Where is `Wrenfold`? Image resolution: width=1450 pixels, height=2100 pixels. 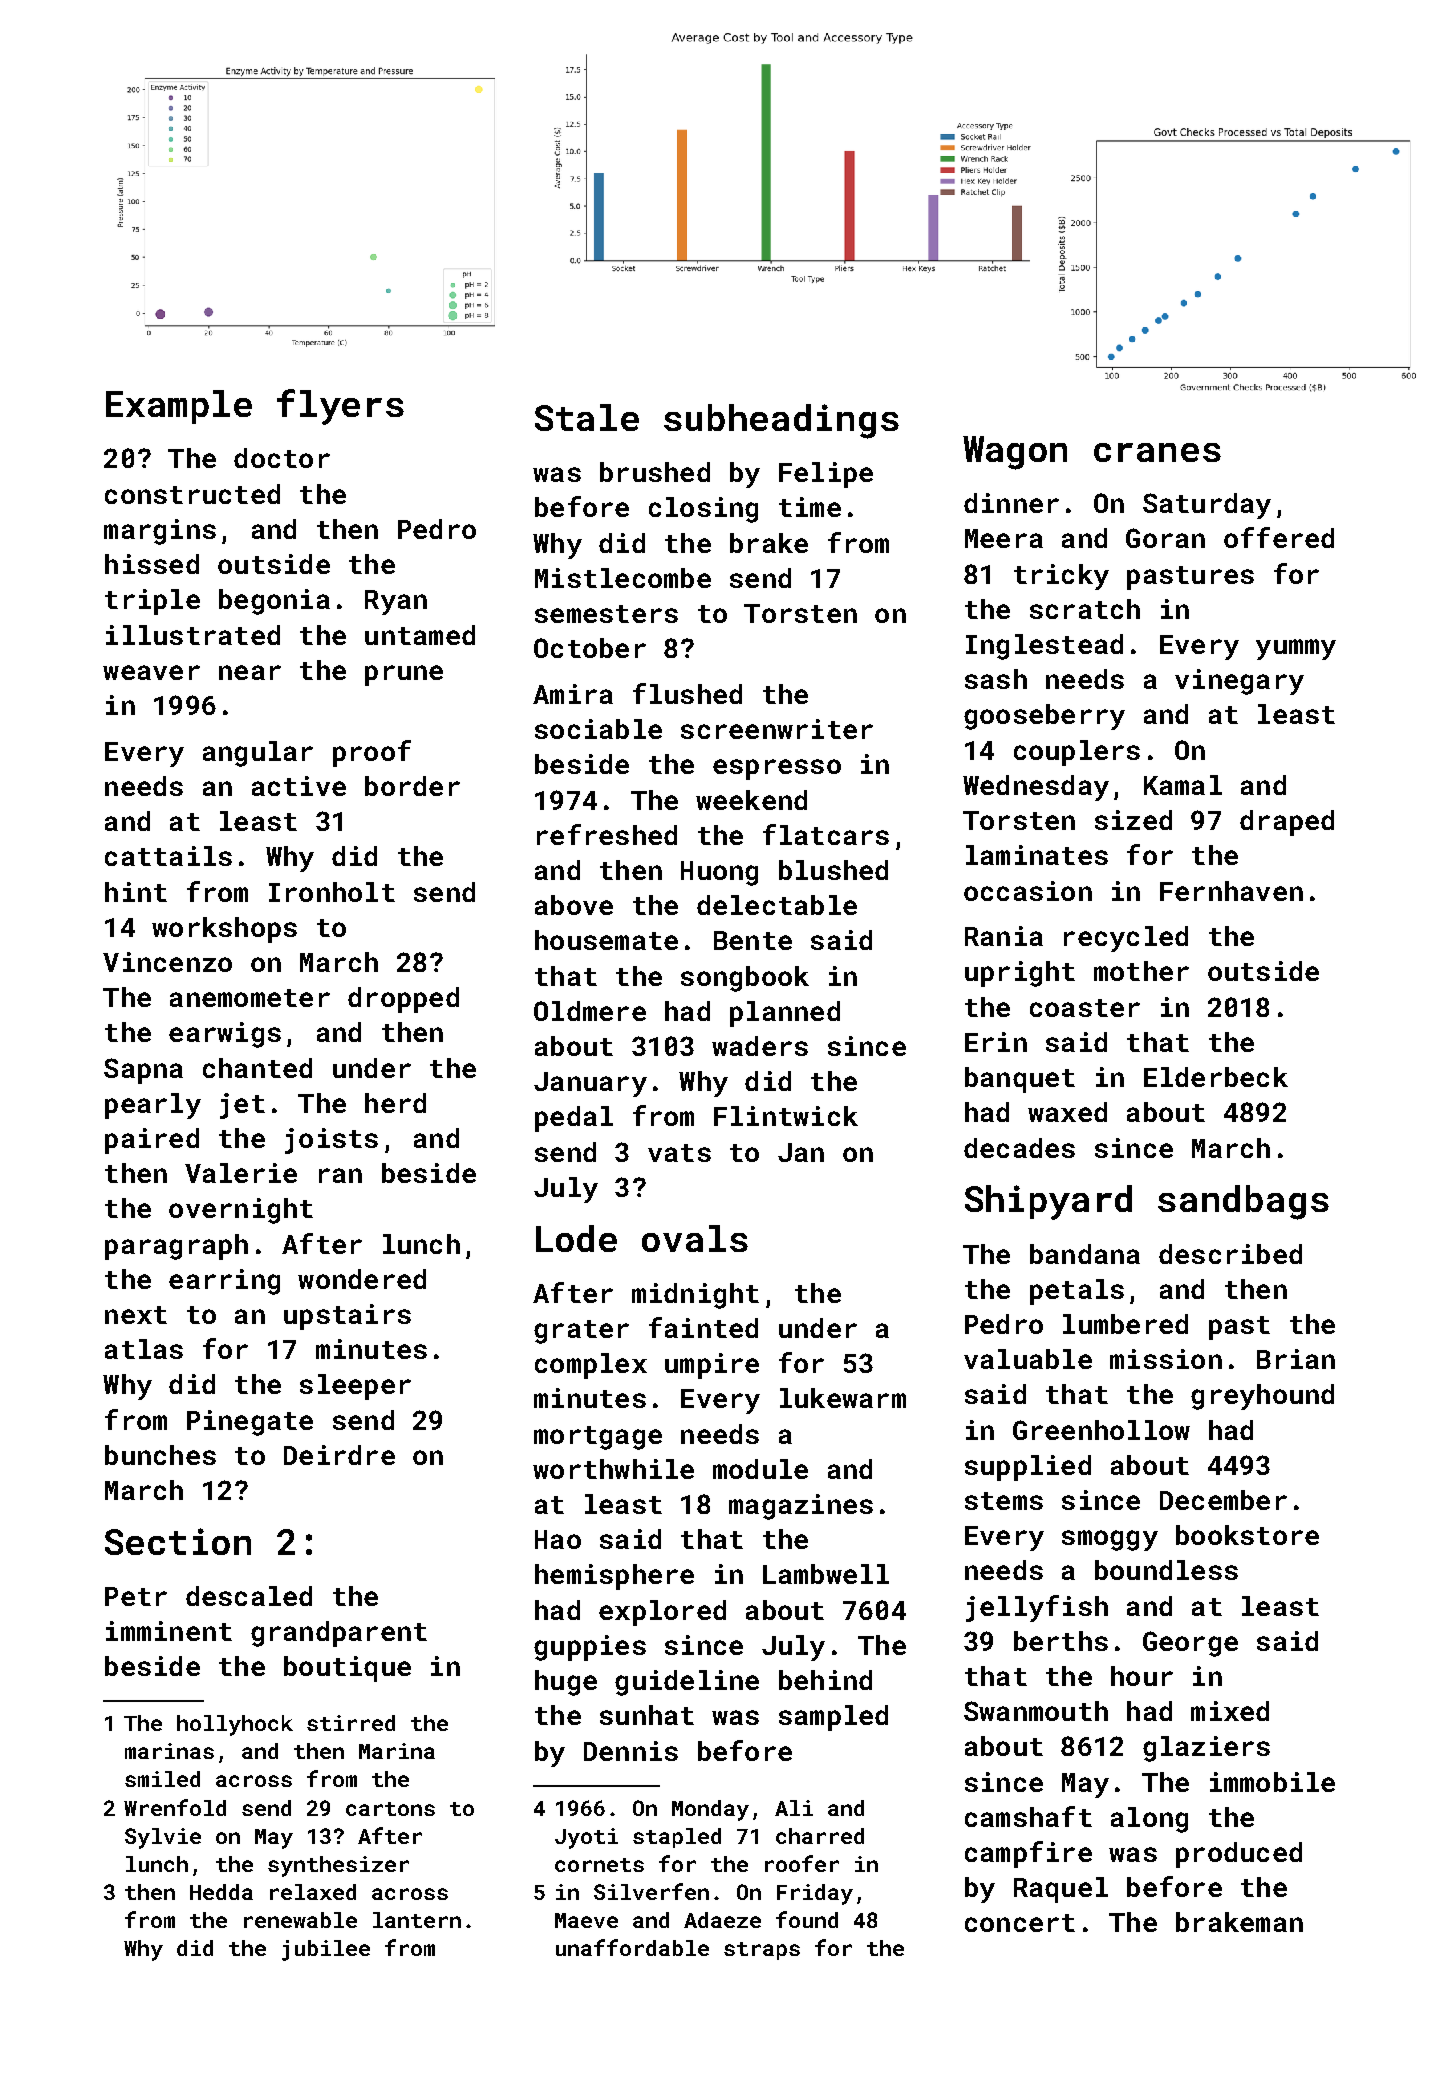
Wrenfold is located at coordinates (175, 1807).
